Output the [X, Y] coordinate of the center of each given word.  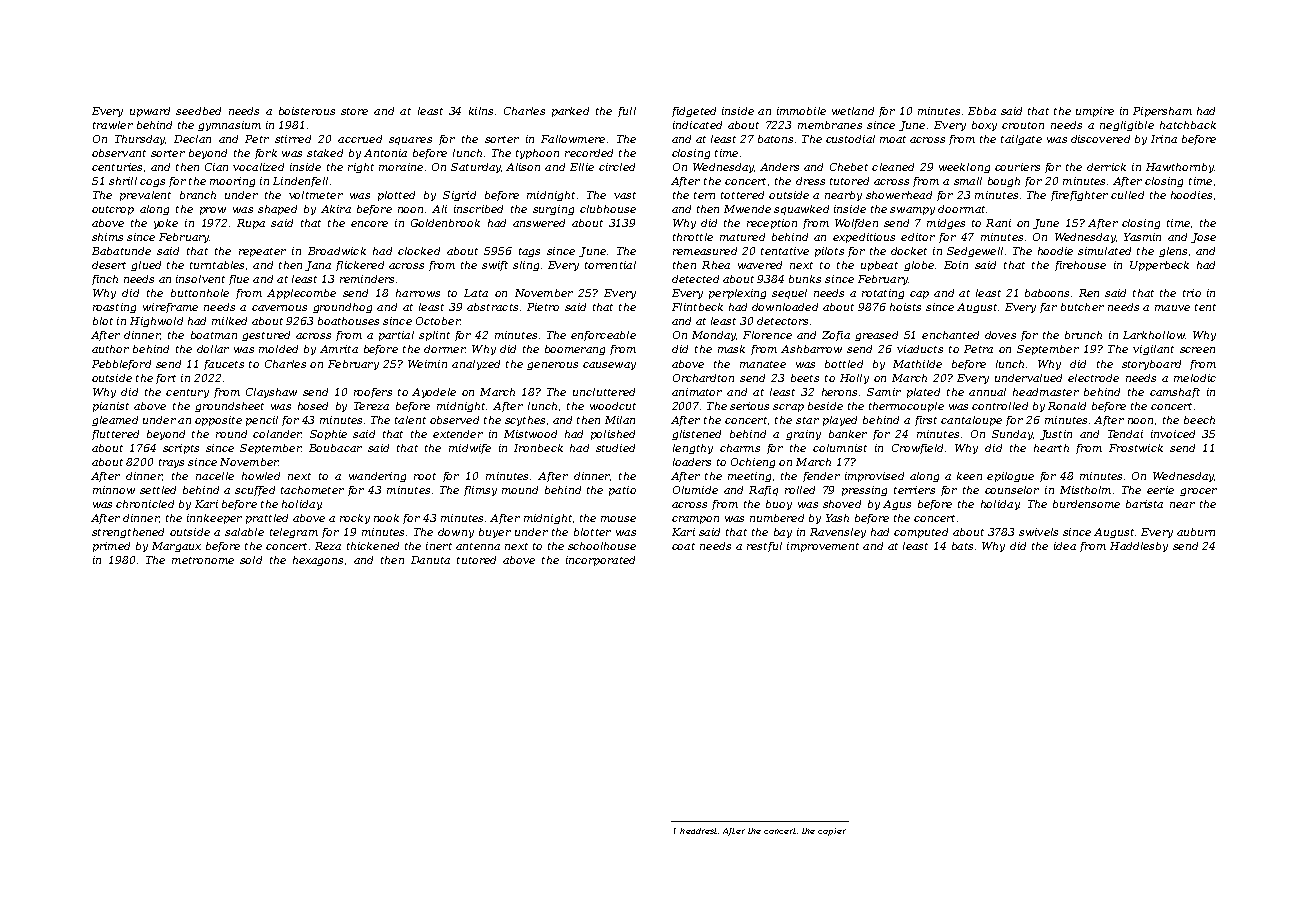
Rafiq [763, 491]
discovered [1100, 139]
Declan [192, 139]
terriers [914, 490]
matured [742, 237]
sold [251, 560]
